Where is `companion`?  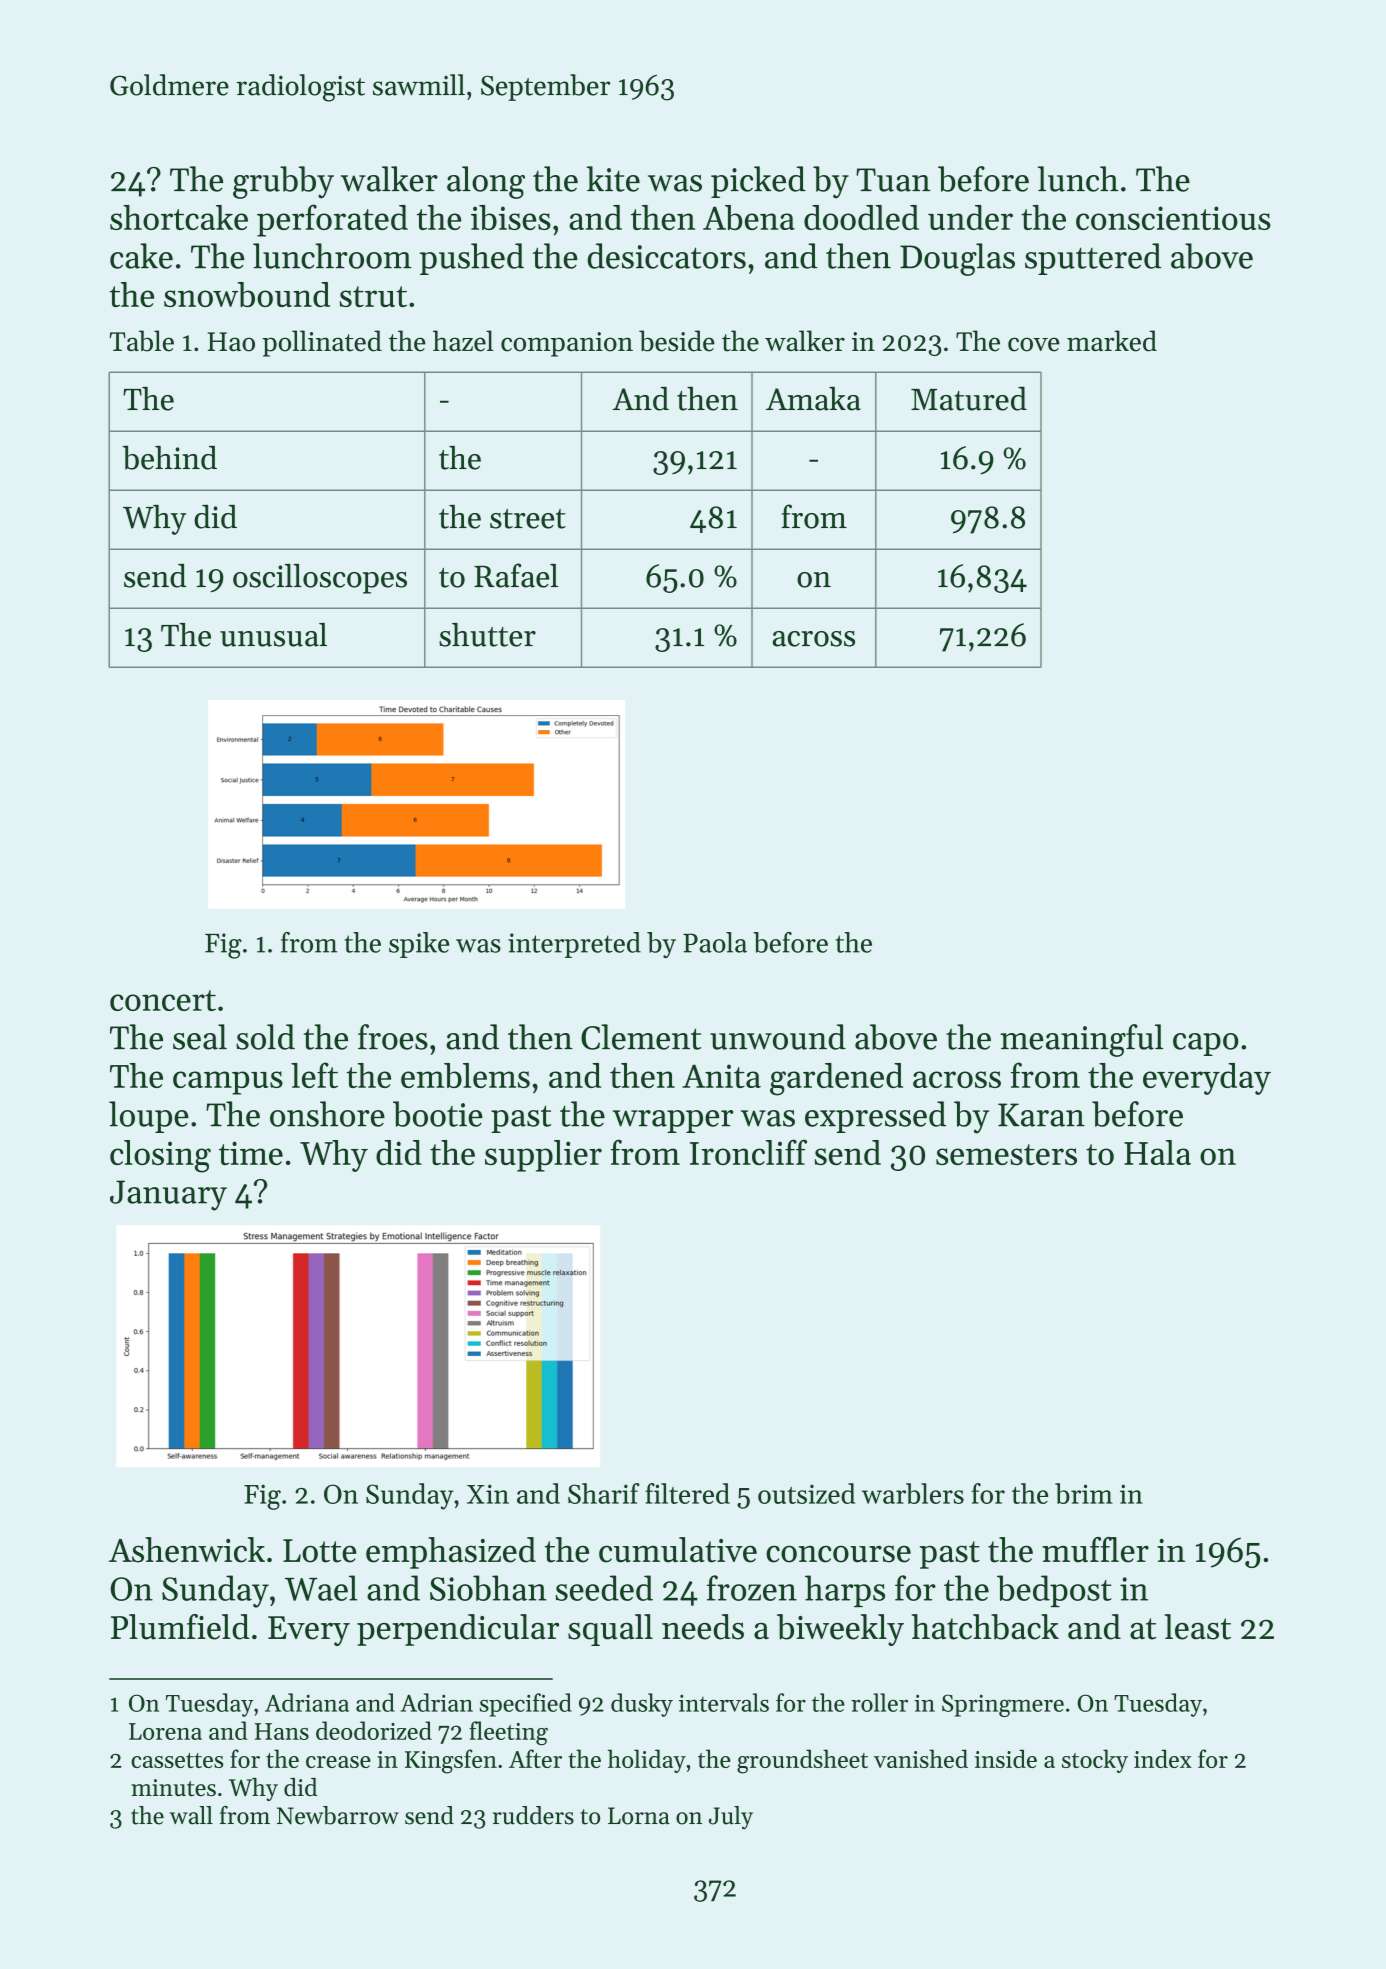
companion is located at coordinates (567, 344).
